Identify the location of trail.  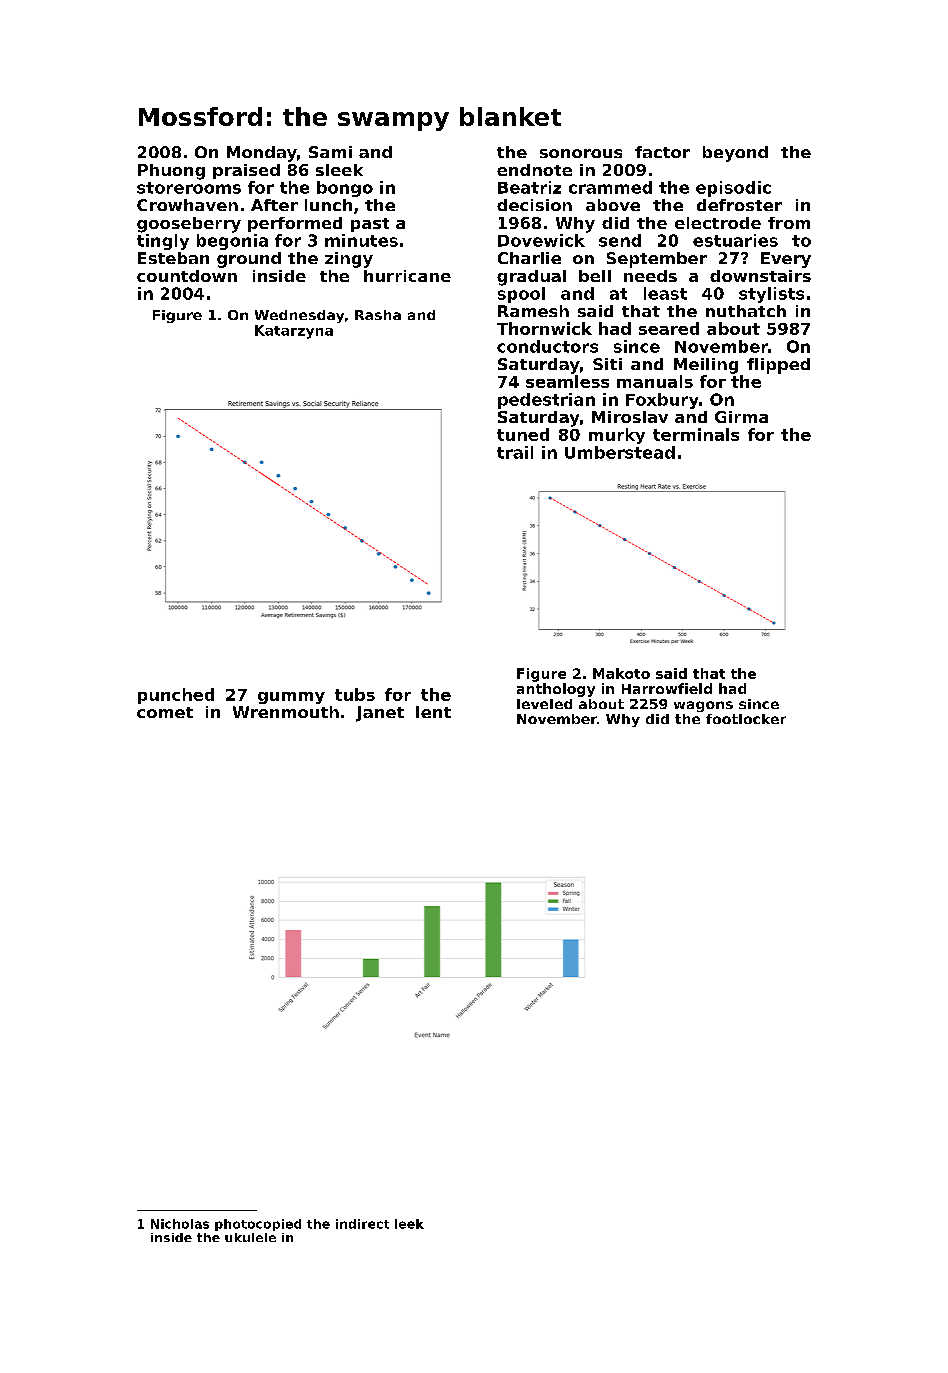
(515, 452).
